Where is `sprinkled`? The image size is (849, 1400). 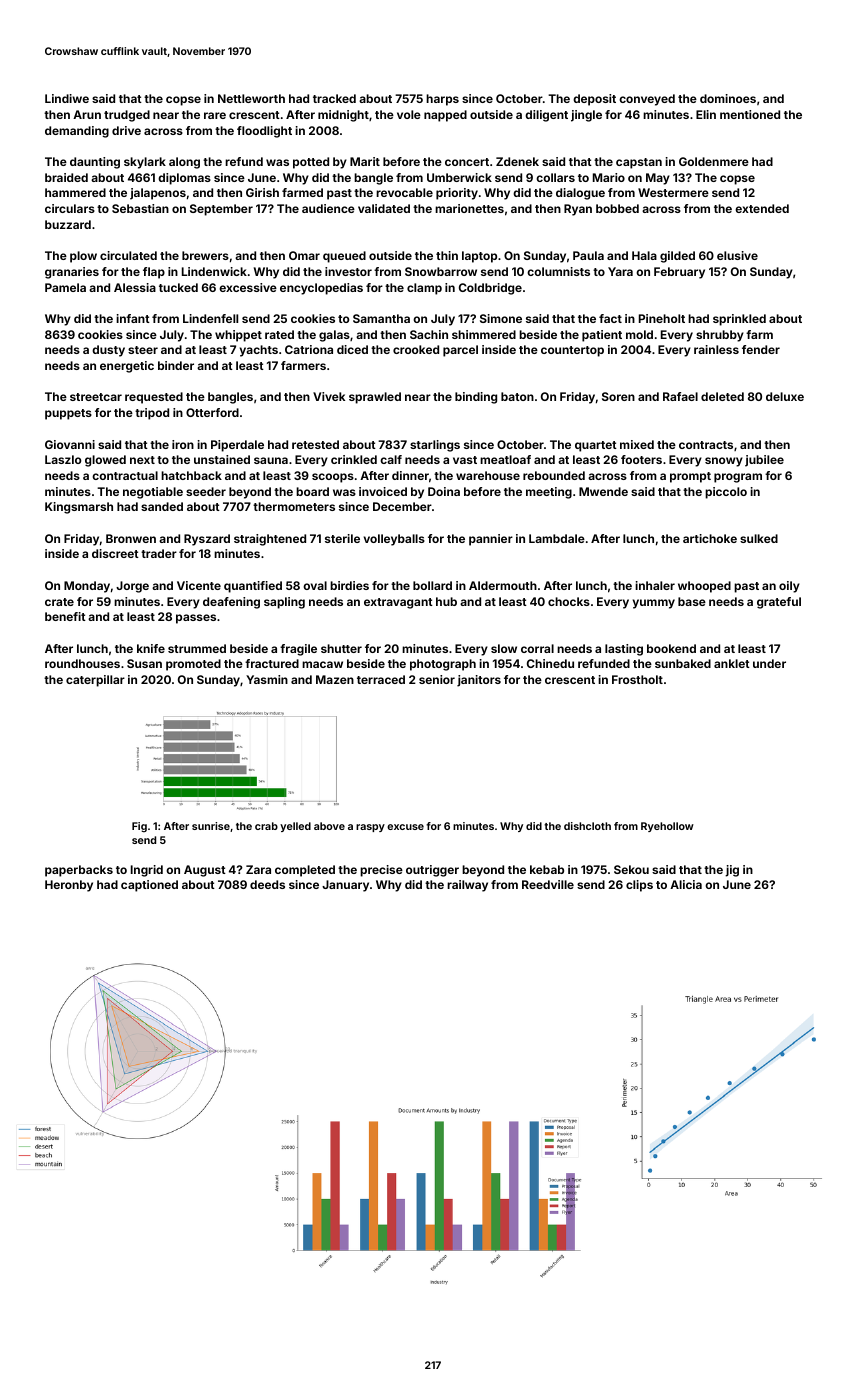 sprinkled is located at coordinates (739, 320).
